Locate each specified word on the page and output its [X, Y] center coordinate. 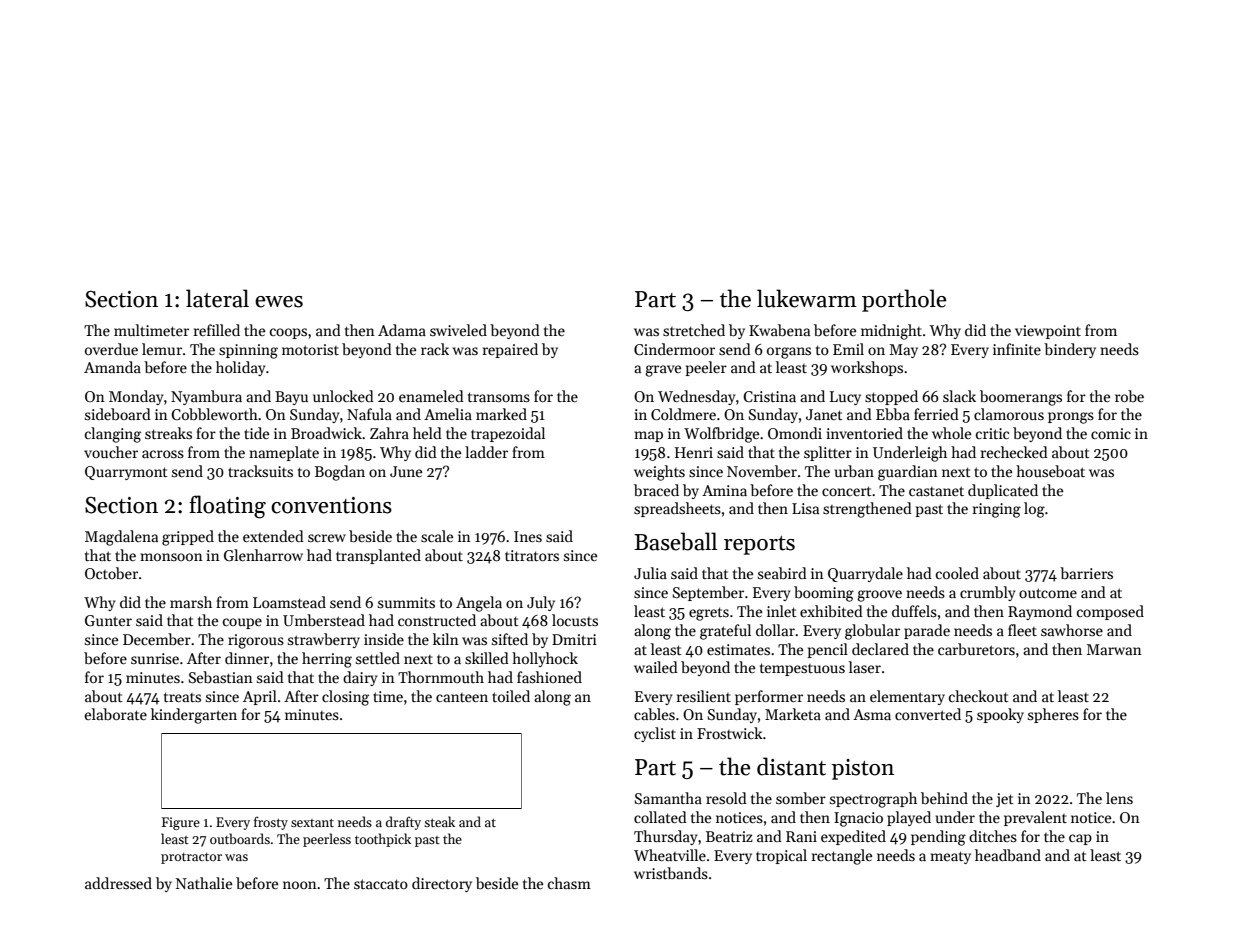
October [111, 573]
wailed [656, 667]
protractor [191, 858]
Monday [136, 397]
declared [880, 649]
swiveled [458, 330]
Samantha [668, 798]
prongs [1071, 418]
